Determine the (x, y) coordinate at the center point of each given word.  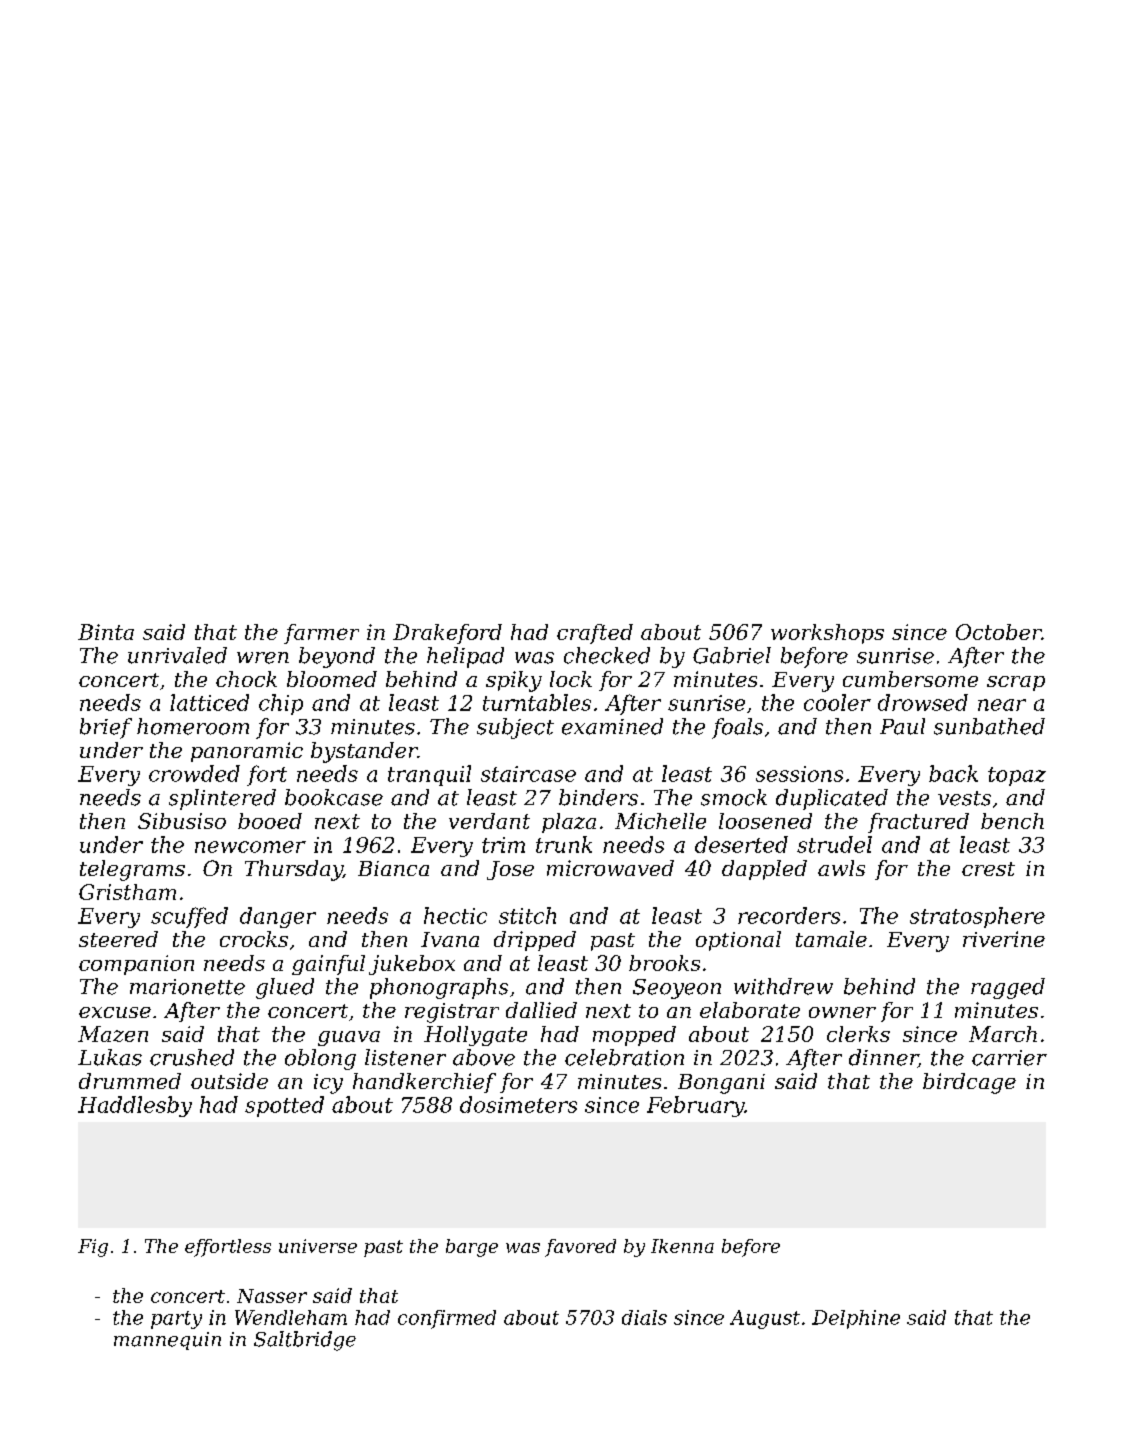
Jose (510, 870)
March (1003, 1034)
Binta (106, 632)
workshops (827, 634)
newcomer (250, 847)
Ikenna (682, 1246)
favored (580, 1248)
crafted (595, 634)
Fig (93, 1248)
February (695, 1106)
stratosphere (977, 917)
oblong (320, 1059)
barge (472, 1248)
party (176, 1320)
